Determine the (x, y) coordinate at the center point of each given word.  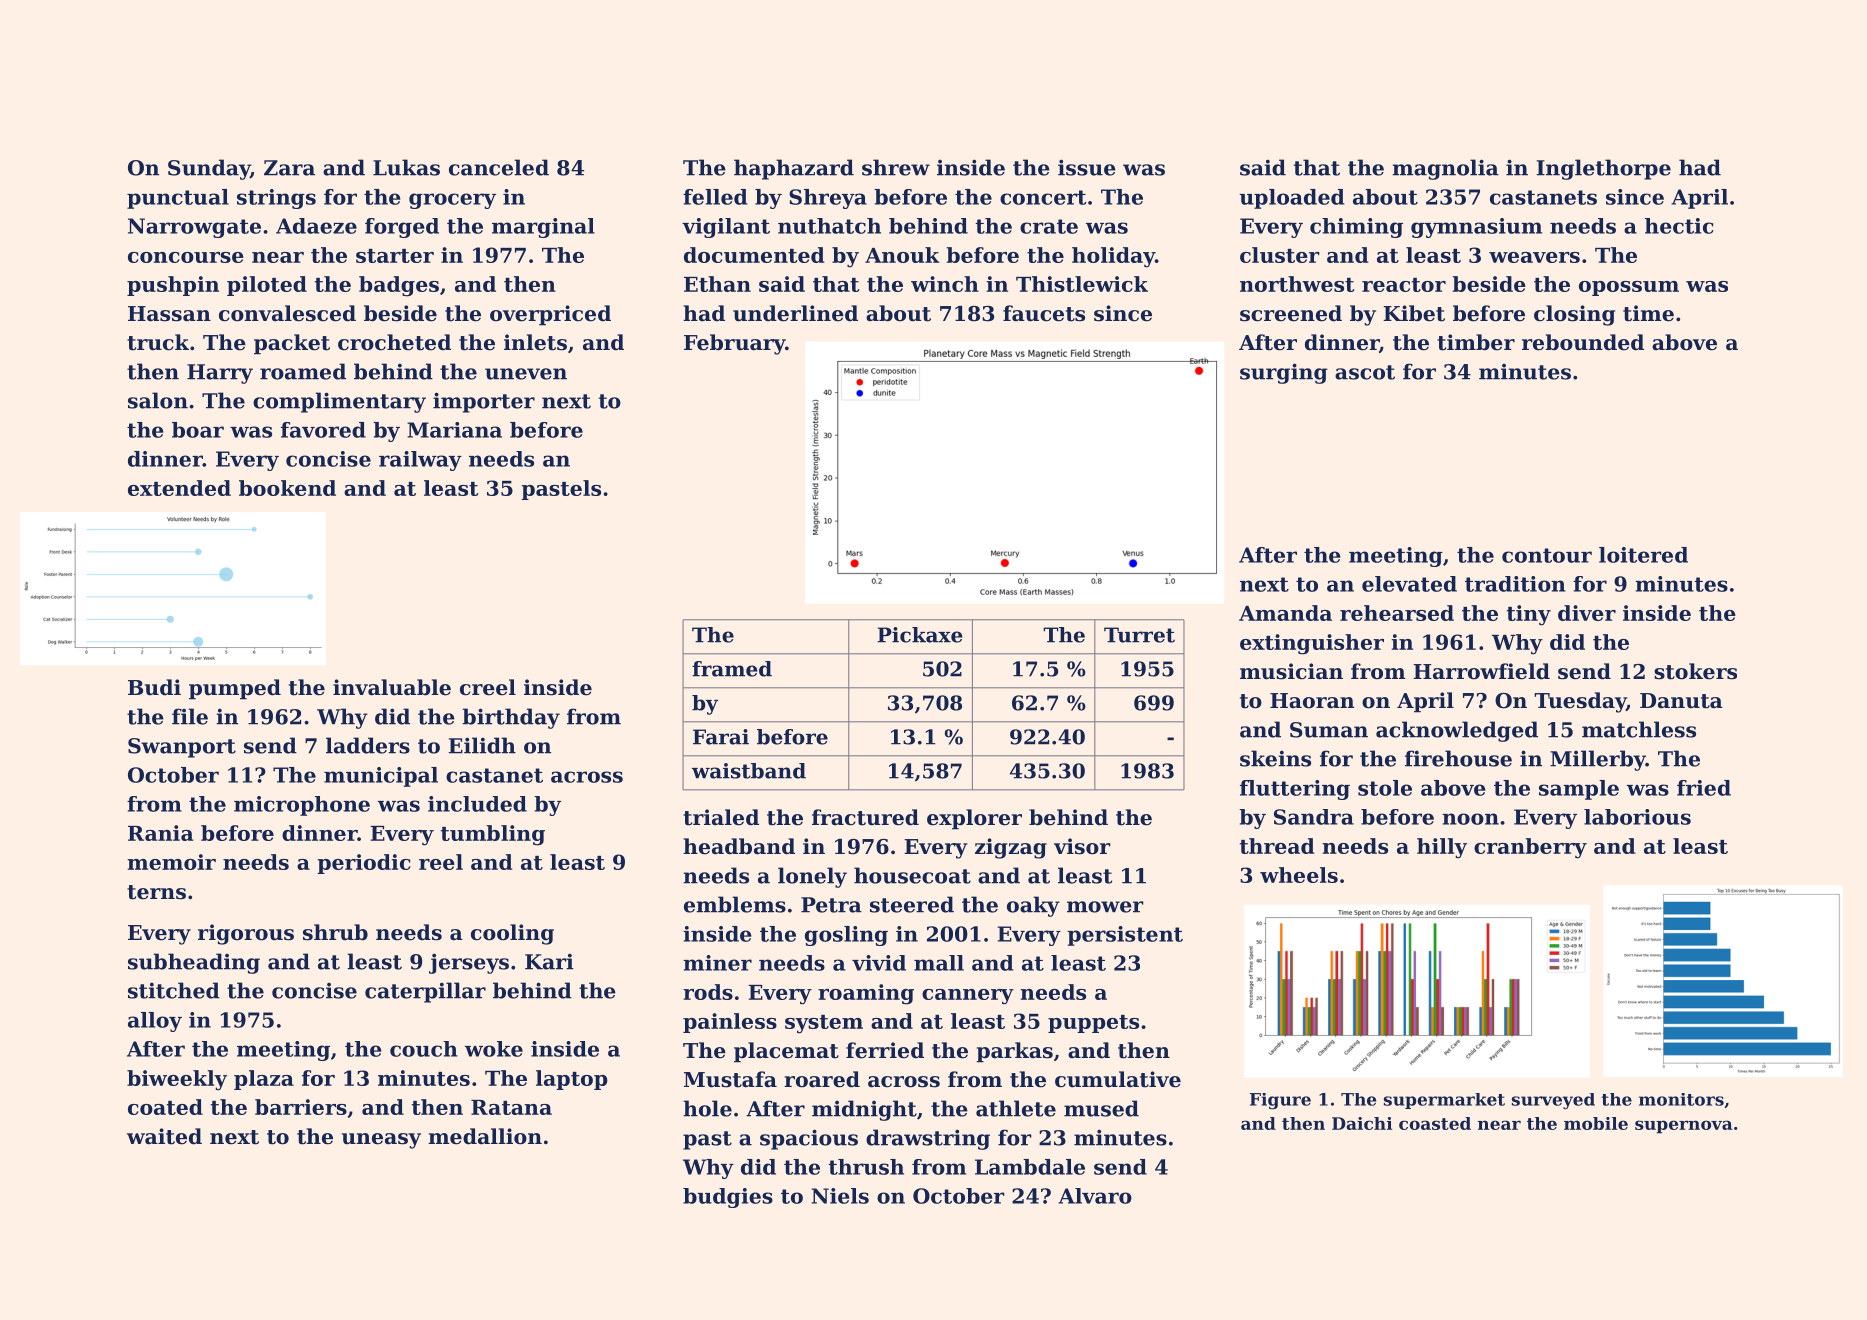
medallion (485, 1136)
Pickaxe (920, 635)
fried (1704, 788)
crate (1049, 226)
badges (399, 286)
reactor (1404, 285)
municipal (381, 777)
